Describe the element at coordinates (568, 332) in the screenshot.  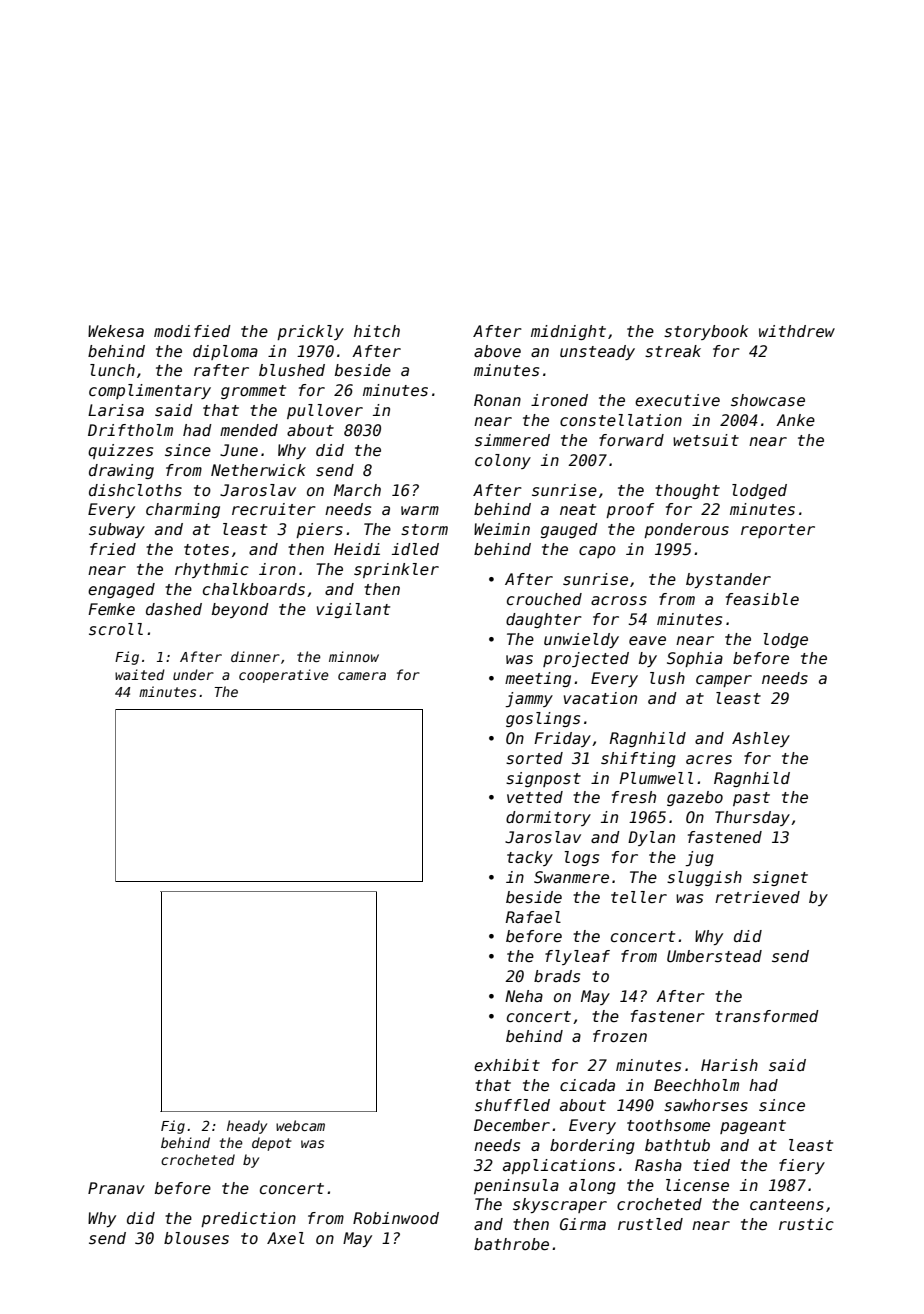
I see `midnight` at that location.
